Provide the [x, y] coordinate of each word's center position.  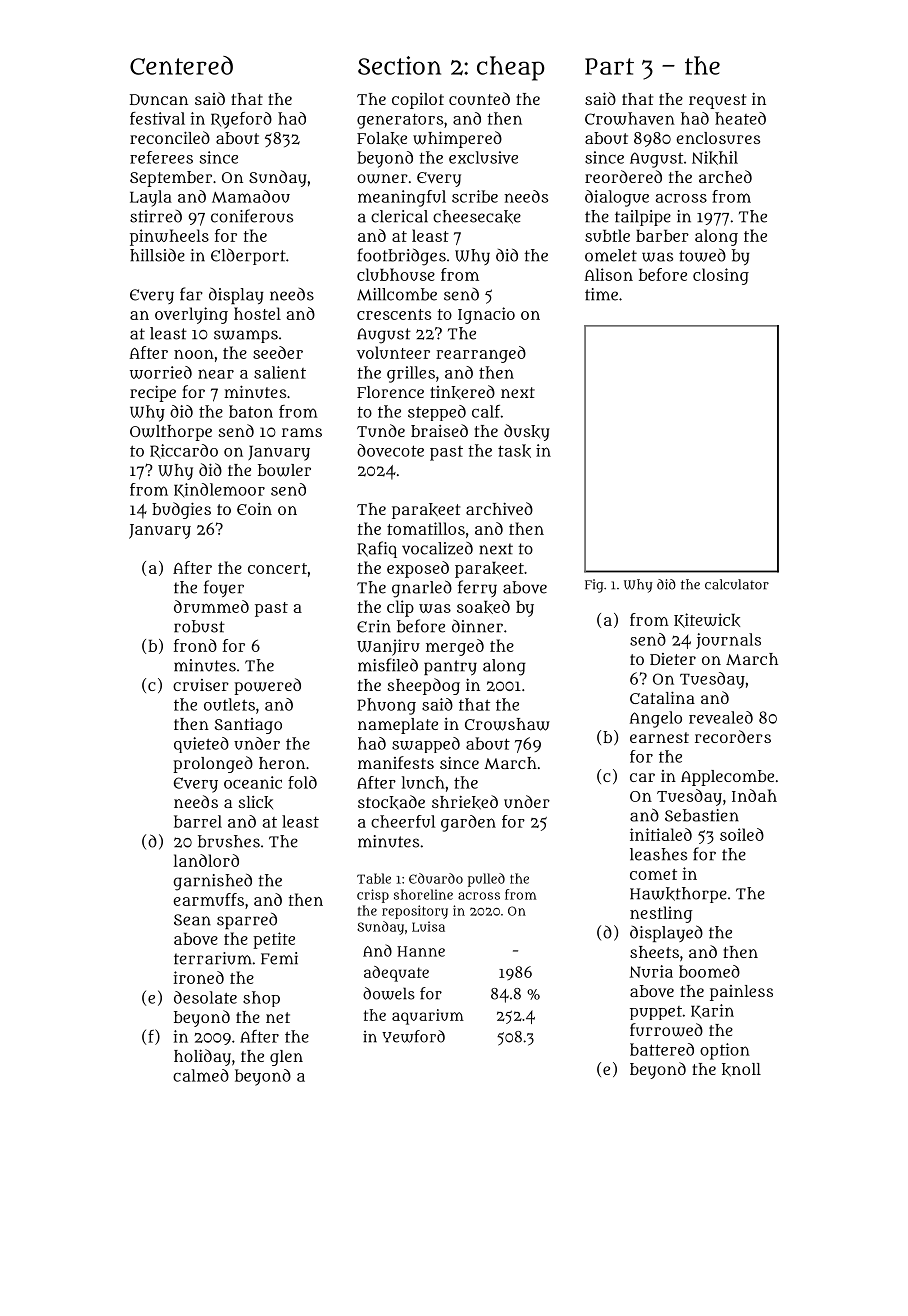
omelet [611, 255]
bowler [284, 470]
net [278, 1017]
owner [382, 179]
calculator [737, 584]
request [717, 101]
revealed [721, 717]
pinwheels [169, 237]
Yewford [413, 1036]
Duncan [159, 99]
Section [399, 65]
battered [662, 1049]
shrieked [465, 802]
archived [499, 508]
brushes [229, 841]
